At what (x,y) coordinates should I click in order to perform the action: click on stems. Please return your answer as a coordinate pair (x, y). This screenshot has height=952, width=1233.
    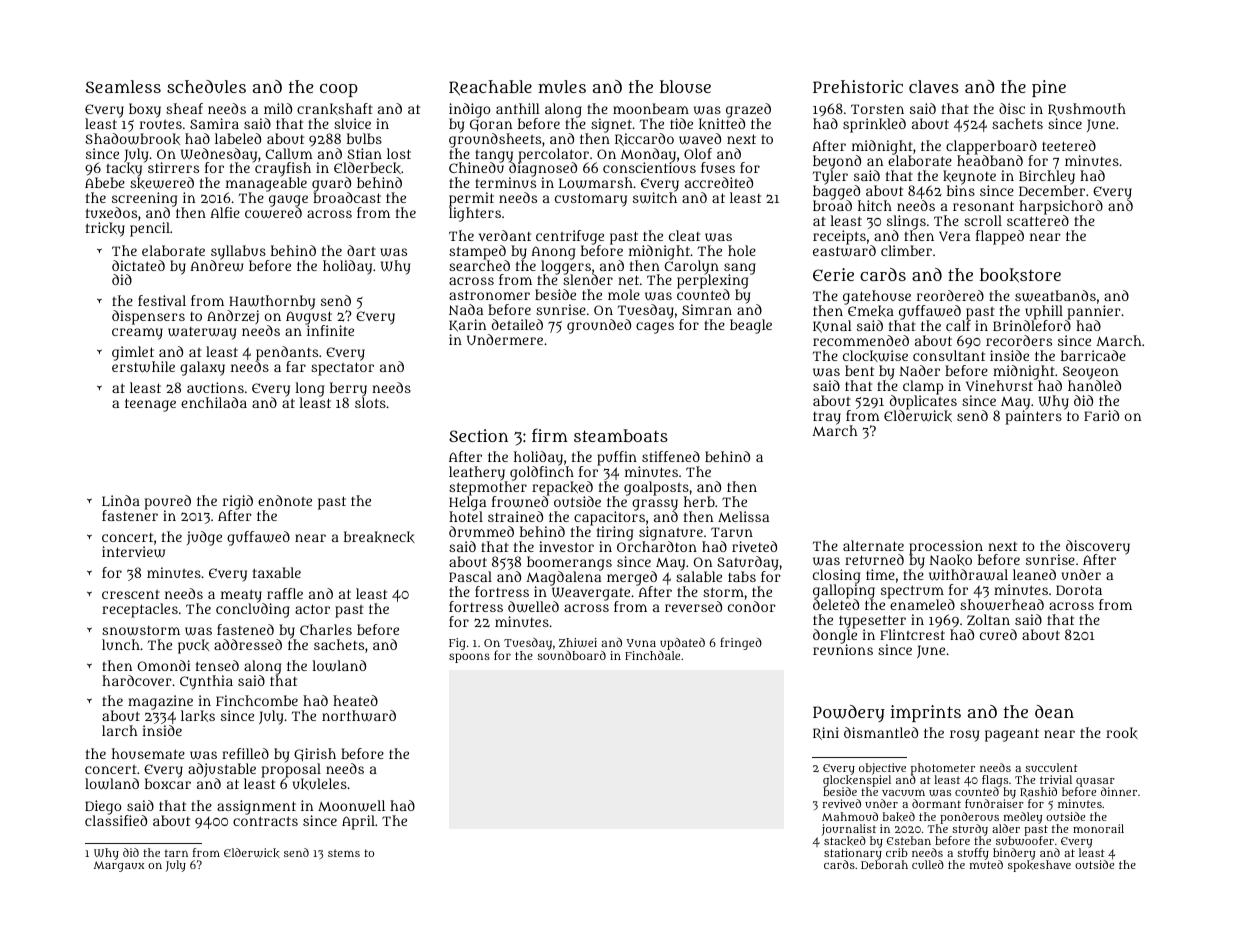
    Looking at the image, I should click on (344, 853).
